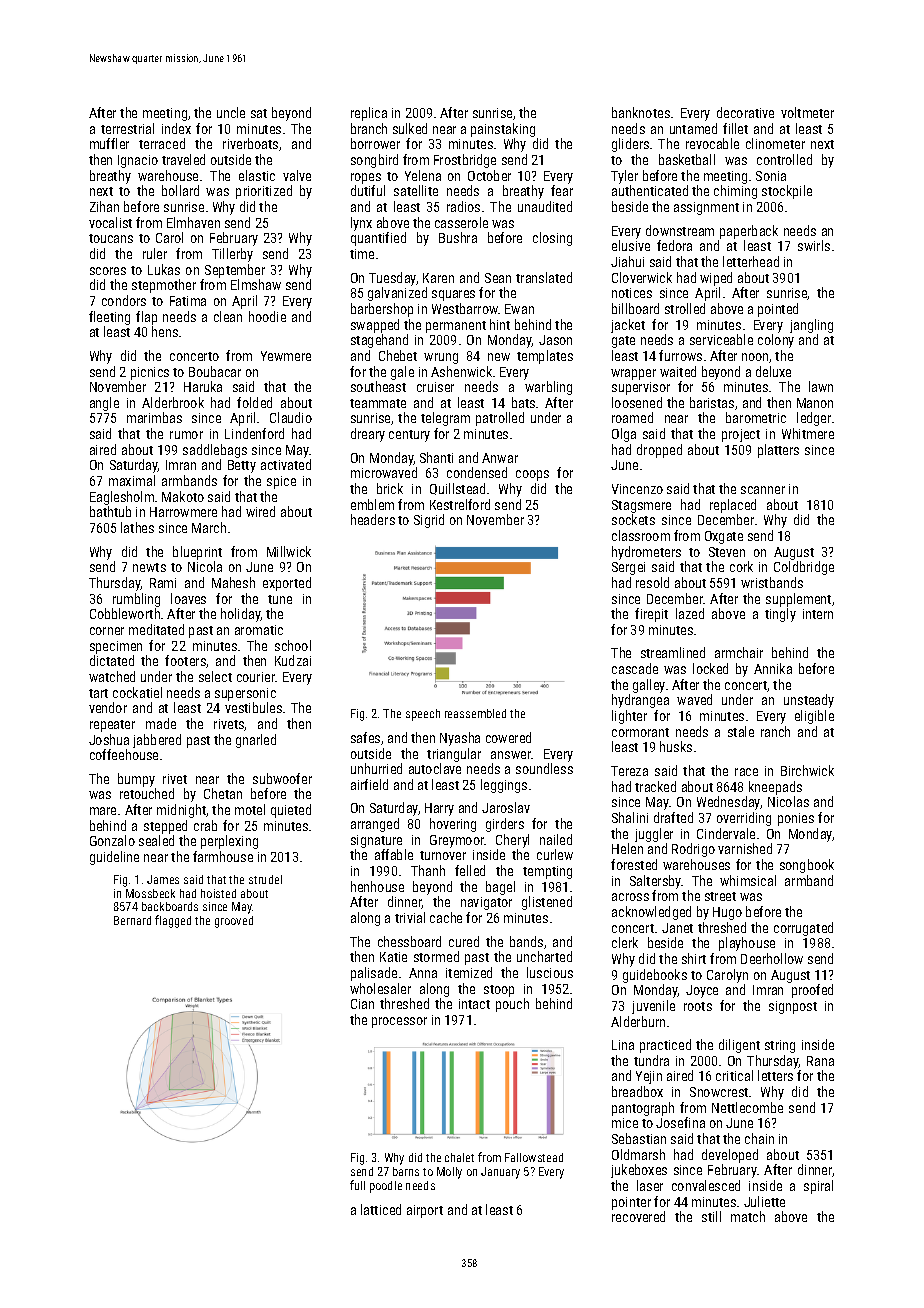 The image size is (924, 1308). I want to click on eligible, so click(814, 717).
